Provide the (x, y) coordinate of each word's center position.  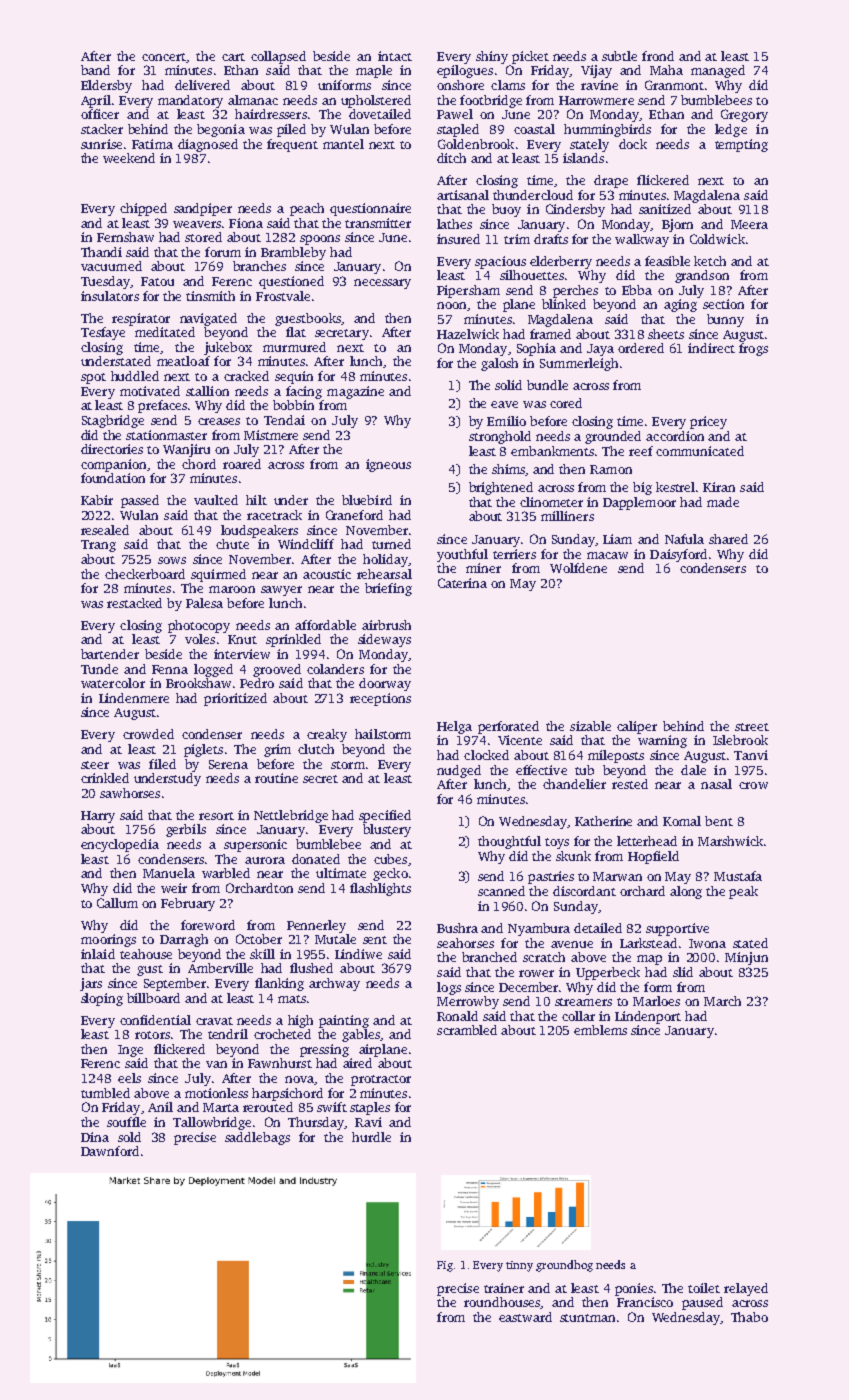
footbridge (491, 101)
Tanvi (751, 755)
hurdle (371, 1137)
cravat (214, 1021)
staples (370, 1108)
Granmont (674, 85)
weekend (129, 158)
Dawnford (110, 1151)
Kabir (97, 500)
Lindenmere (134, 698)
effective (541, 770)
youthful (462, 555)
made (723, 502)
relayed (746, 1289)
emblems (600, 1030)
